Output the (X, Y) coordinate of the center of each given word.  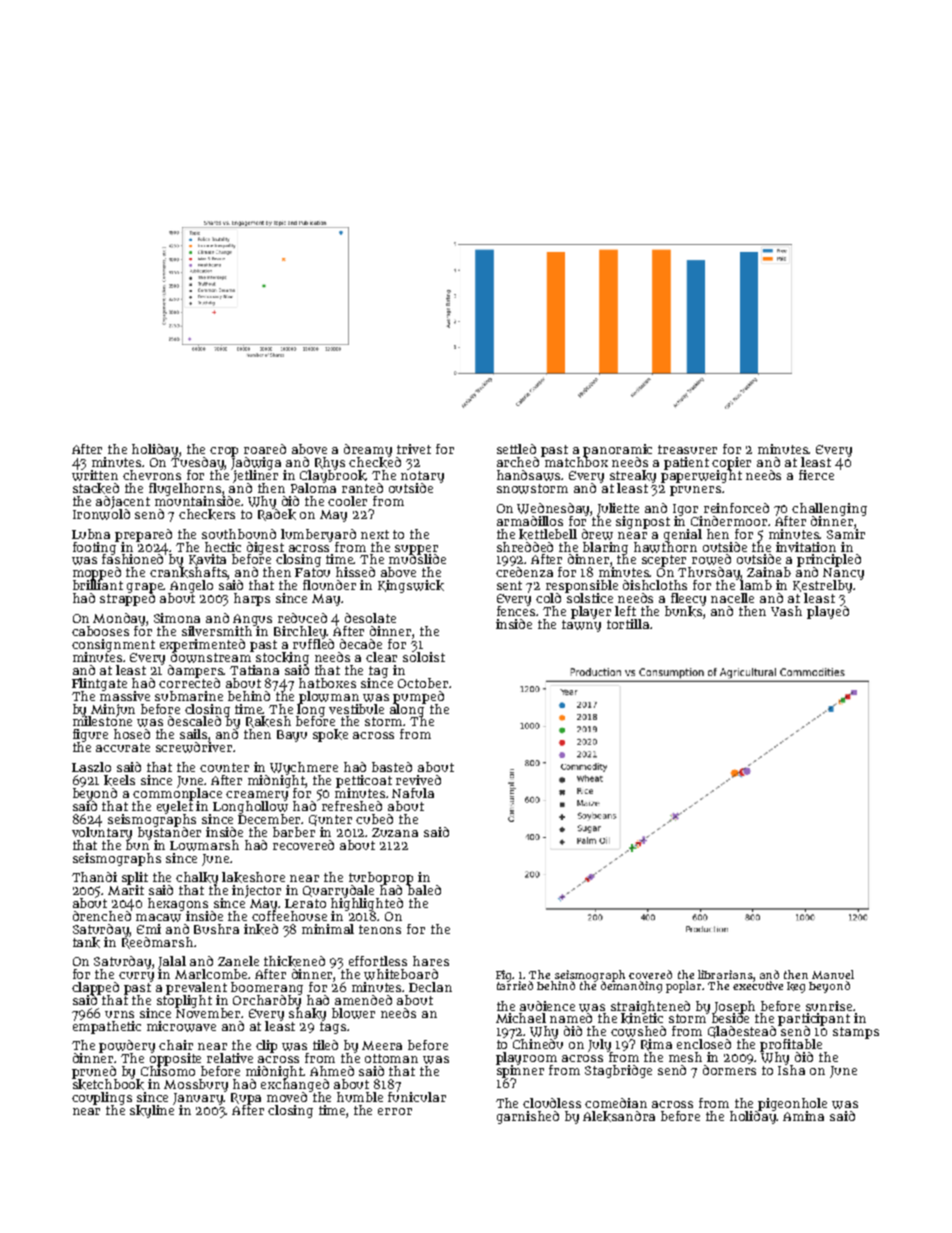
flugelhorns (186, 489)
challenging (829, 509)
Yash (786, 611)
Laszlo (91, 767)
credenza (524, 572)
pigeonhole (792, 1104)
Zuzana (395, 832)
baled (424, 890)
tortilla (628, 624)
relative (230, 1058)
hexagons (178, 904)
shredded (525, 547)
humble (360, 1097)
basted (392, 767)
